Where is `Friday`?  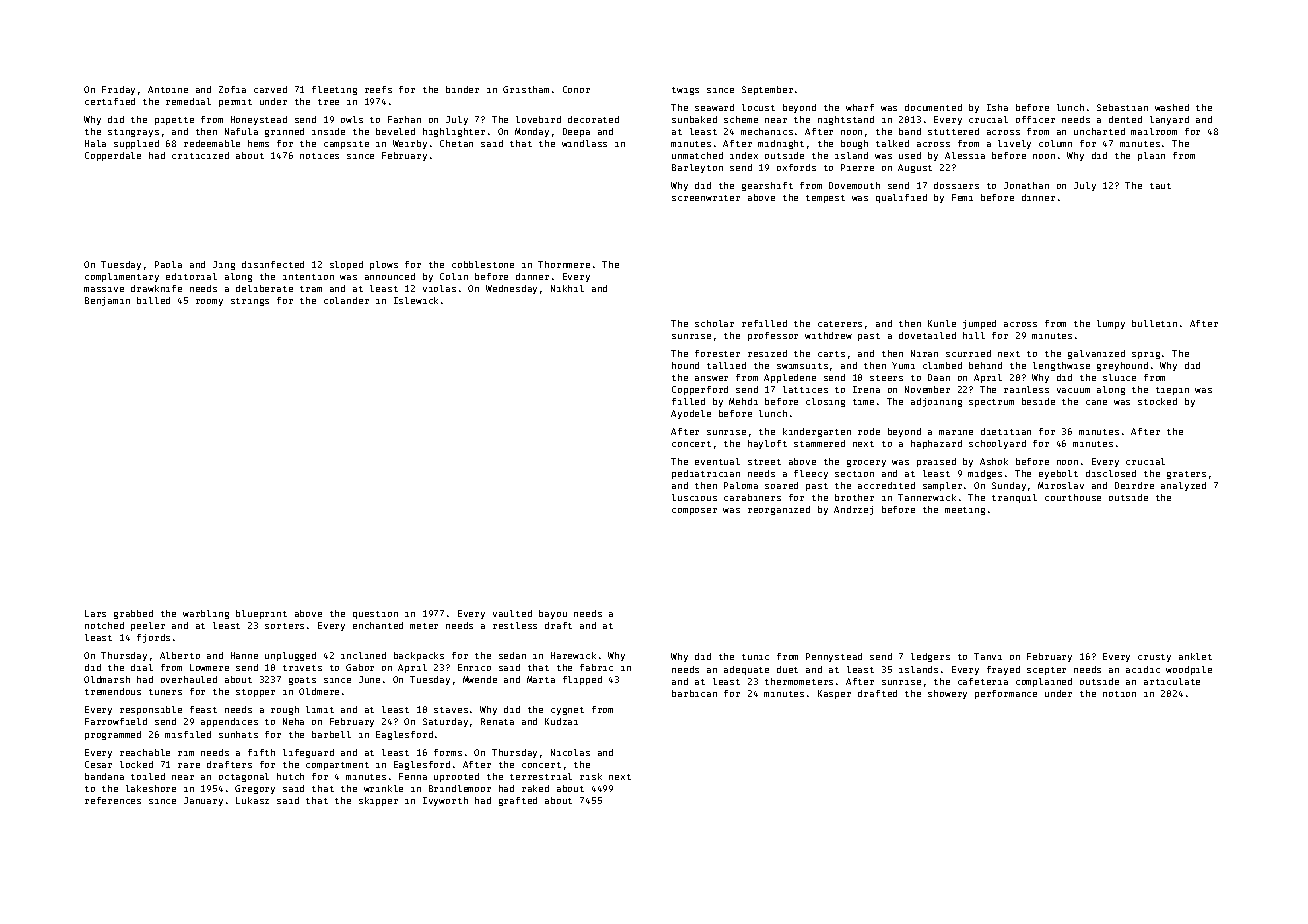
Friday is located at coordinates (118, 90).
